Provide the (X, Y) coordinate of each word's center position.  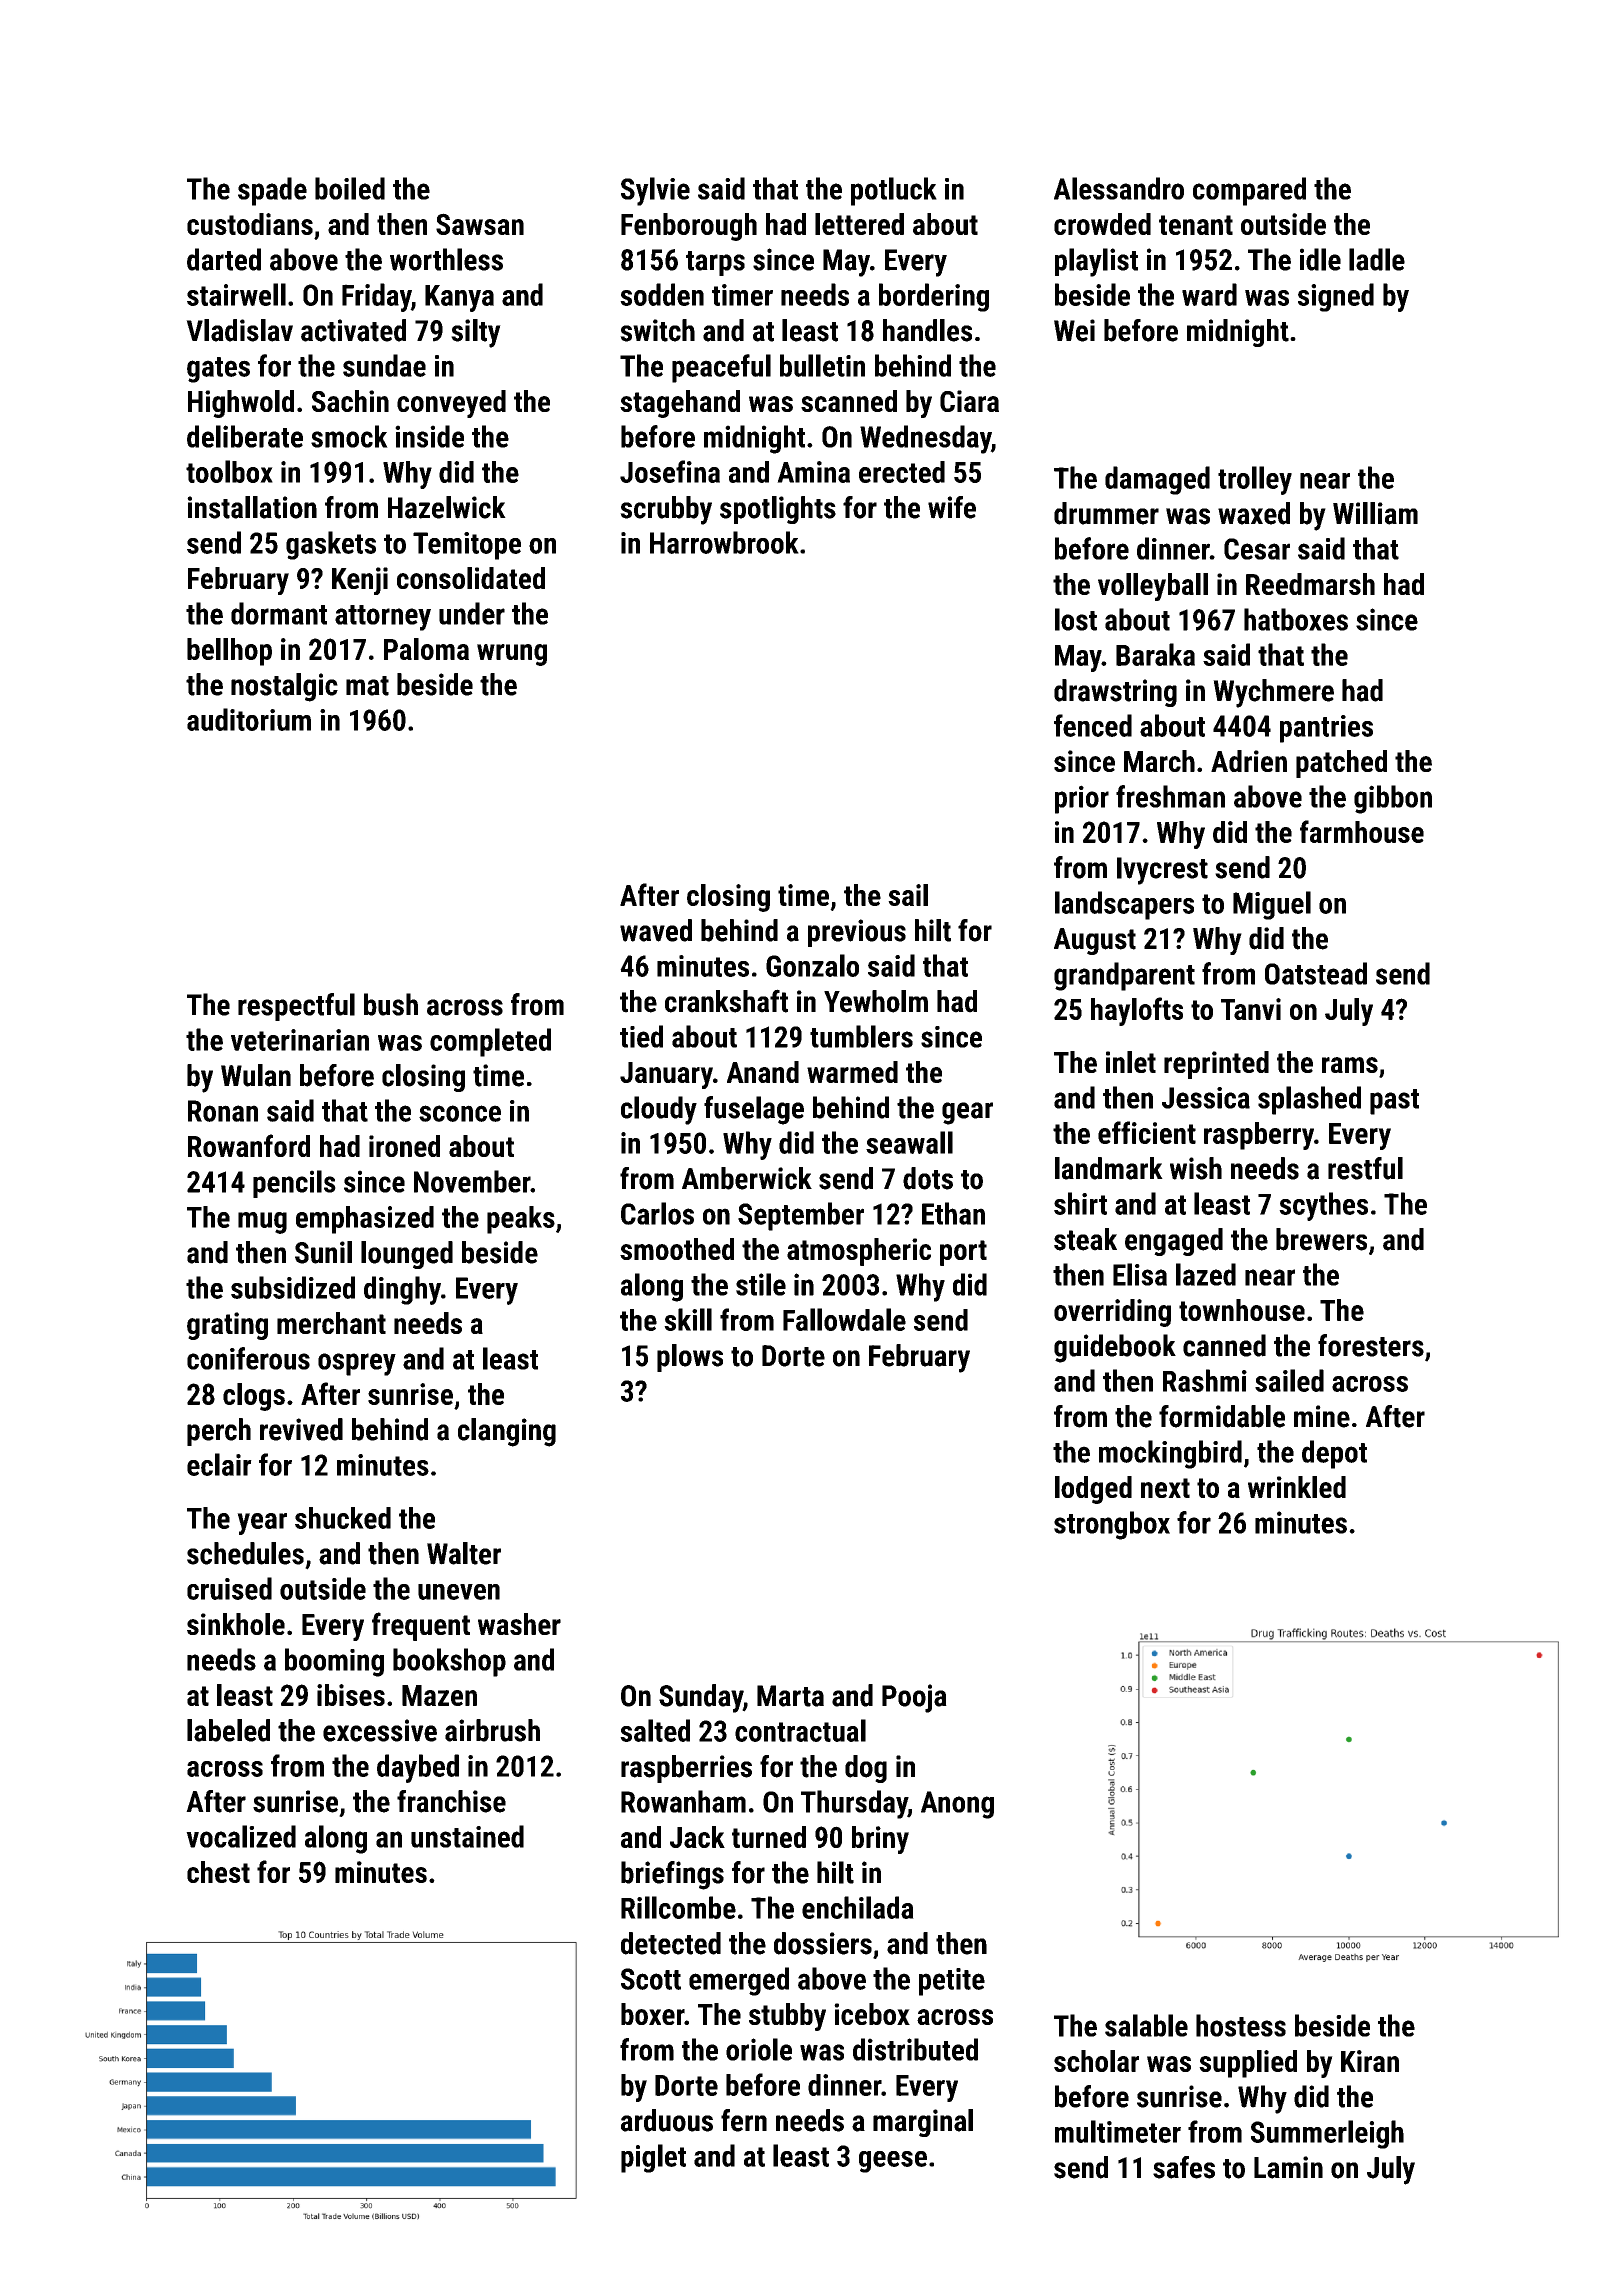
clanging (507, 1432)
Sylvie (655, 191)
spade (272, 191)
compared (1249, 191)
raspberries (686, 1769)
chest (218, 1872)
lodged (1093, 1490)
